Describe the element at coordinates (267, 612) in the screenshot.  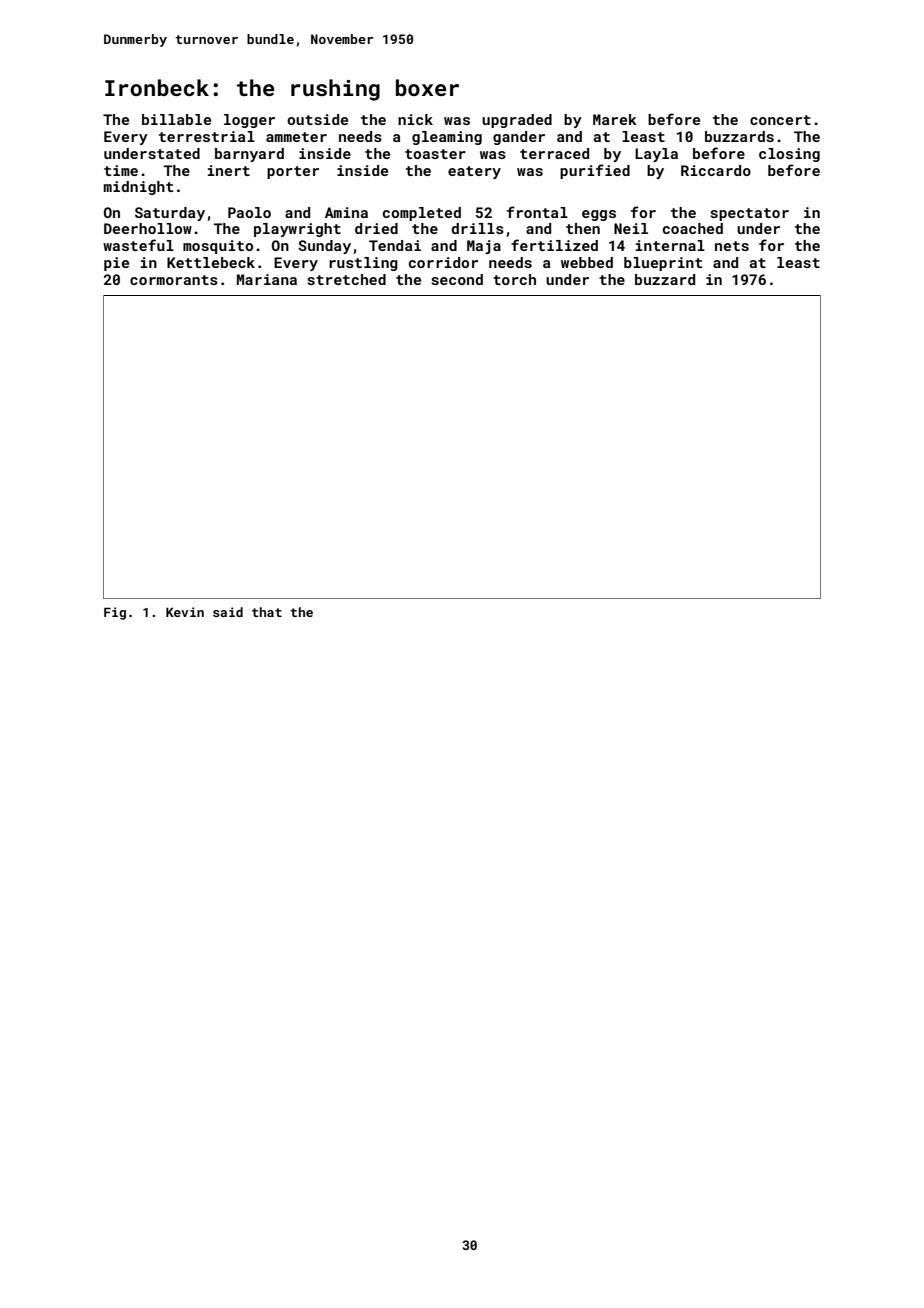
I see `that` at that location.
